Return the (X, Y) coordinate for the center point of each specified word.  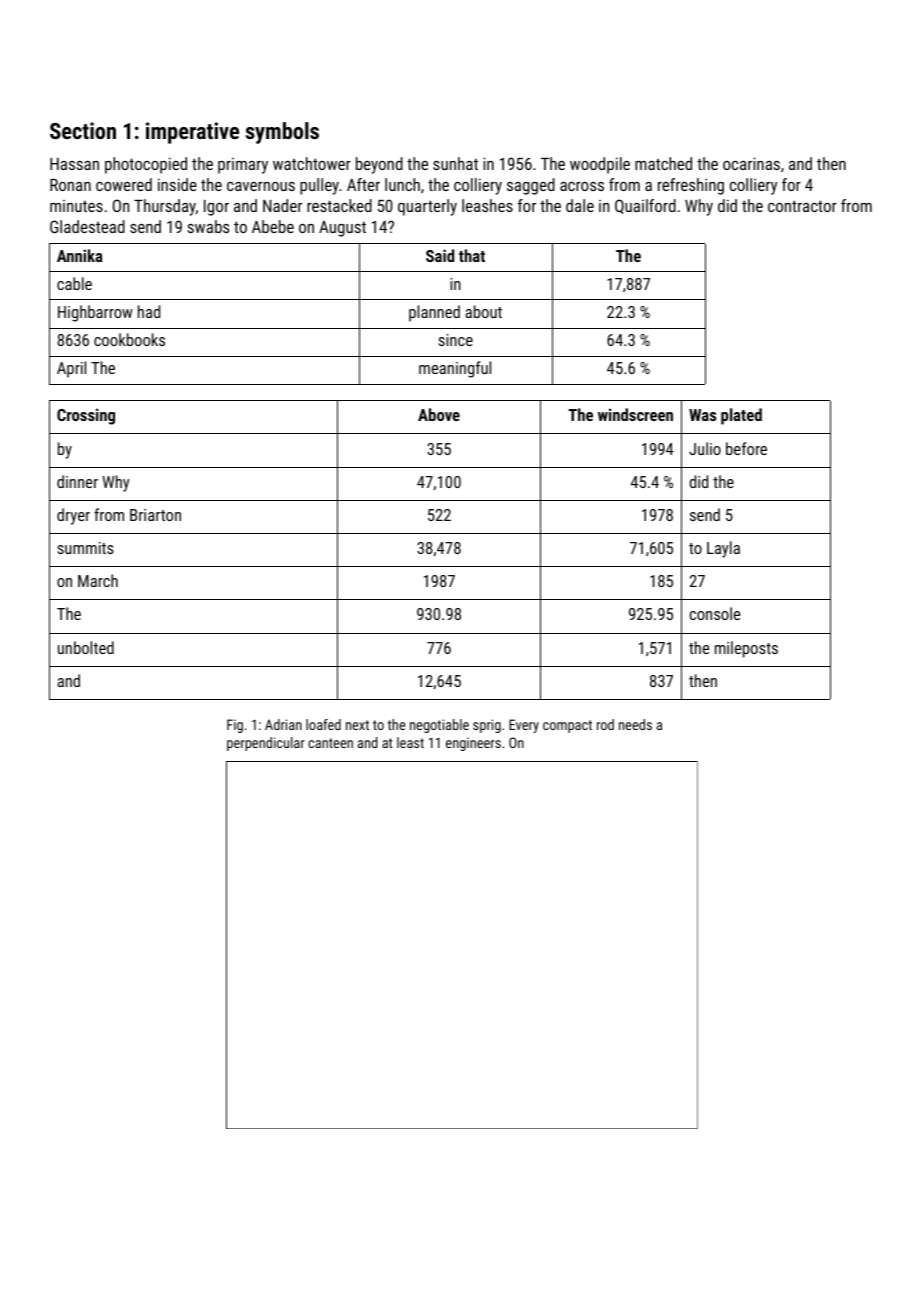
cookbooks (129, 339)
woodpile (600, 165)
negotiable (439, 726)
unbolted (86, 647)
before (746, 448)
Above (439, 414)
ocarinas (751, 163)
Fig (235, 726)
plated (741, 416)
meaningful (455, 369)
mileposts (746, 649)
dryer (73, 516)
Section (83, 130)
